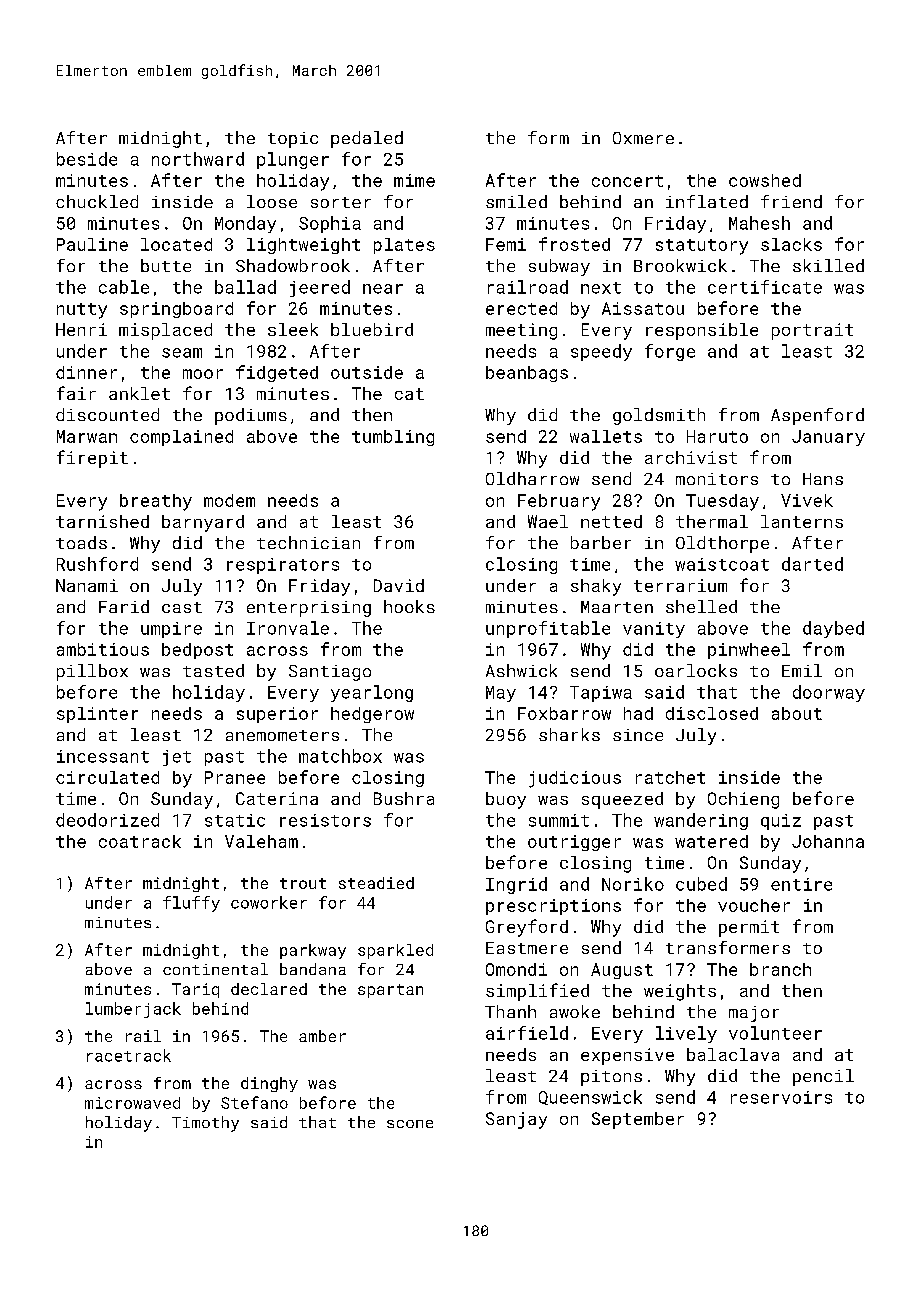 This document has height=1311, width=924. I want to click on reservoirs, so click(781, 1097).
